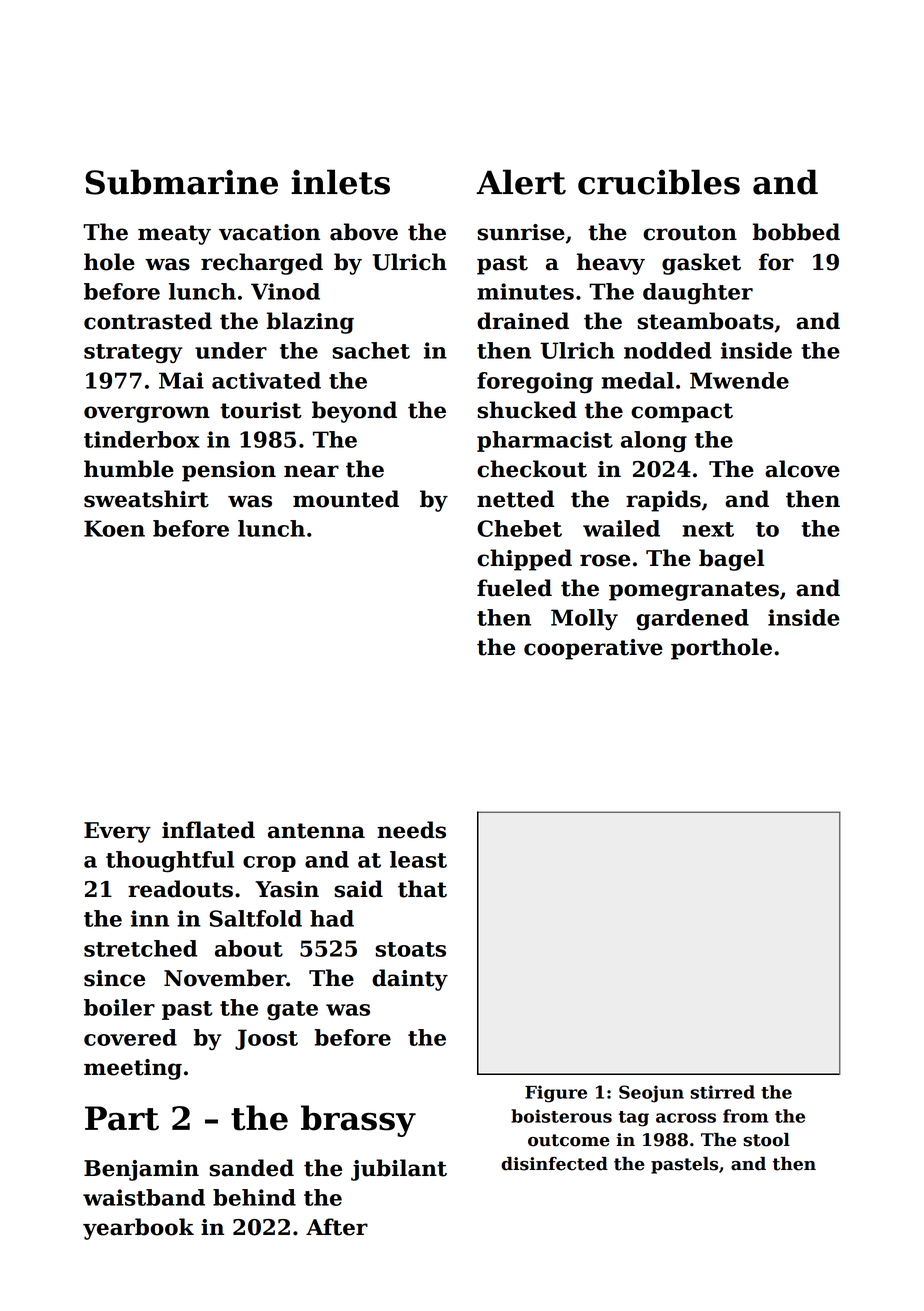 Image resolution: width=924 pixels, height=1311 pixels. I want to click on inlets, so click(340, 182).
